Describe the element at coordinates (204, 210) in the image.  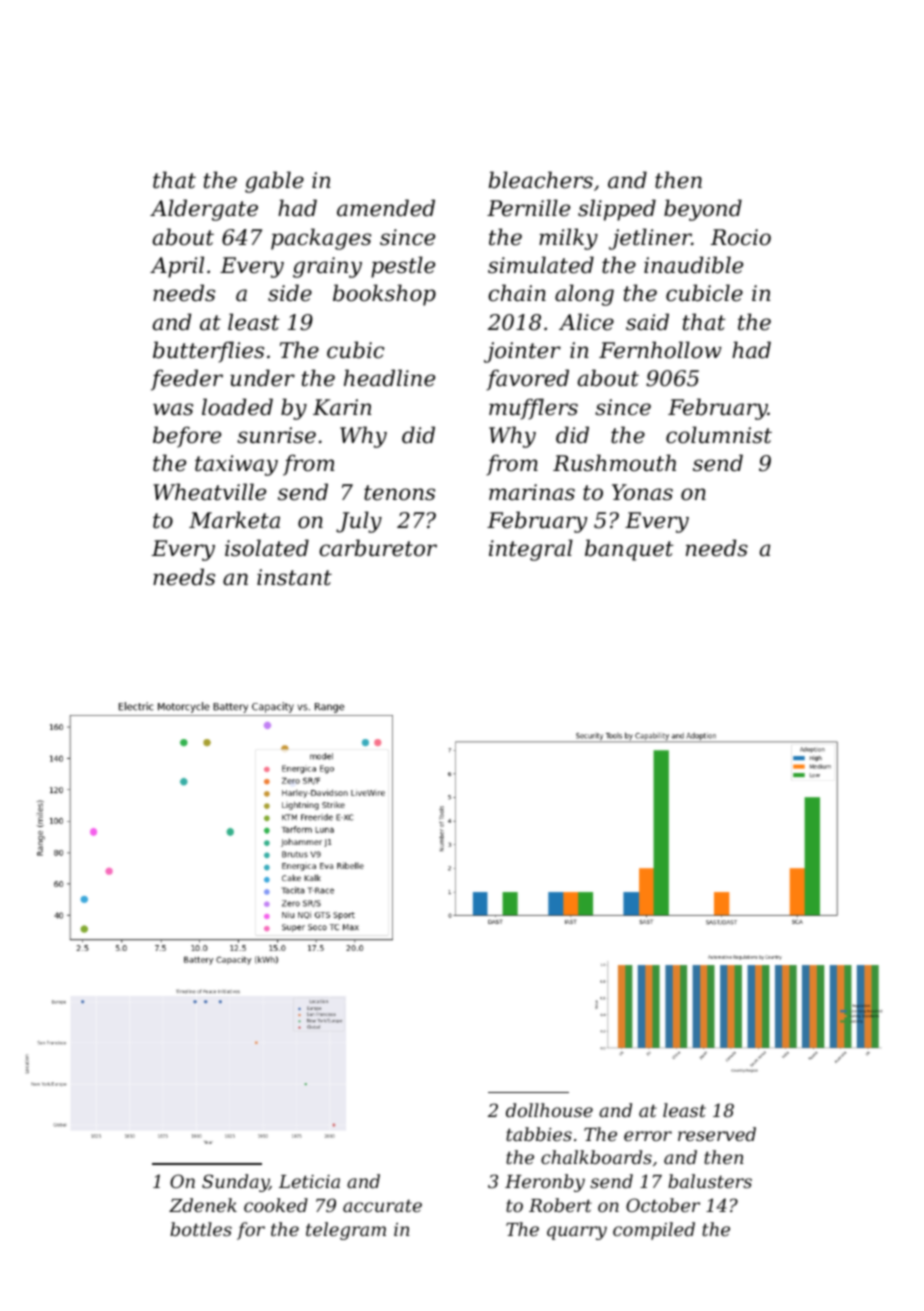
I see `Aldergate` at that location.
